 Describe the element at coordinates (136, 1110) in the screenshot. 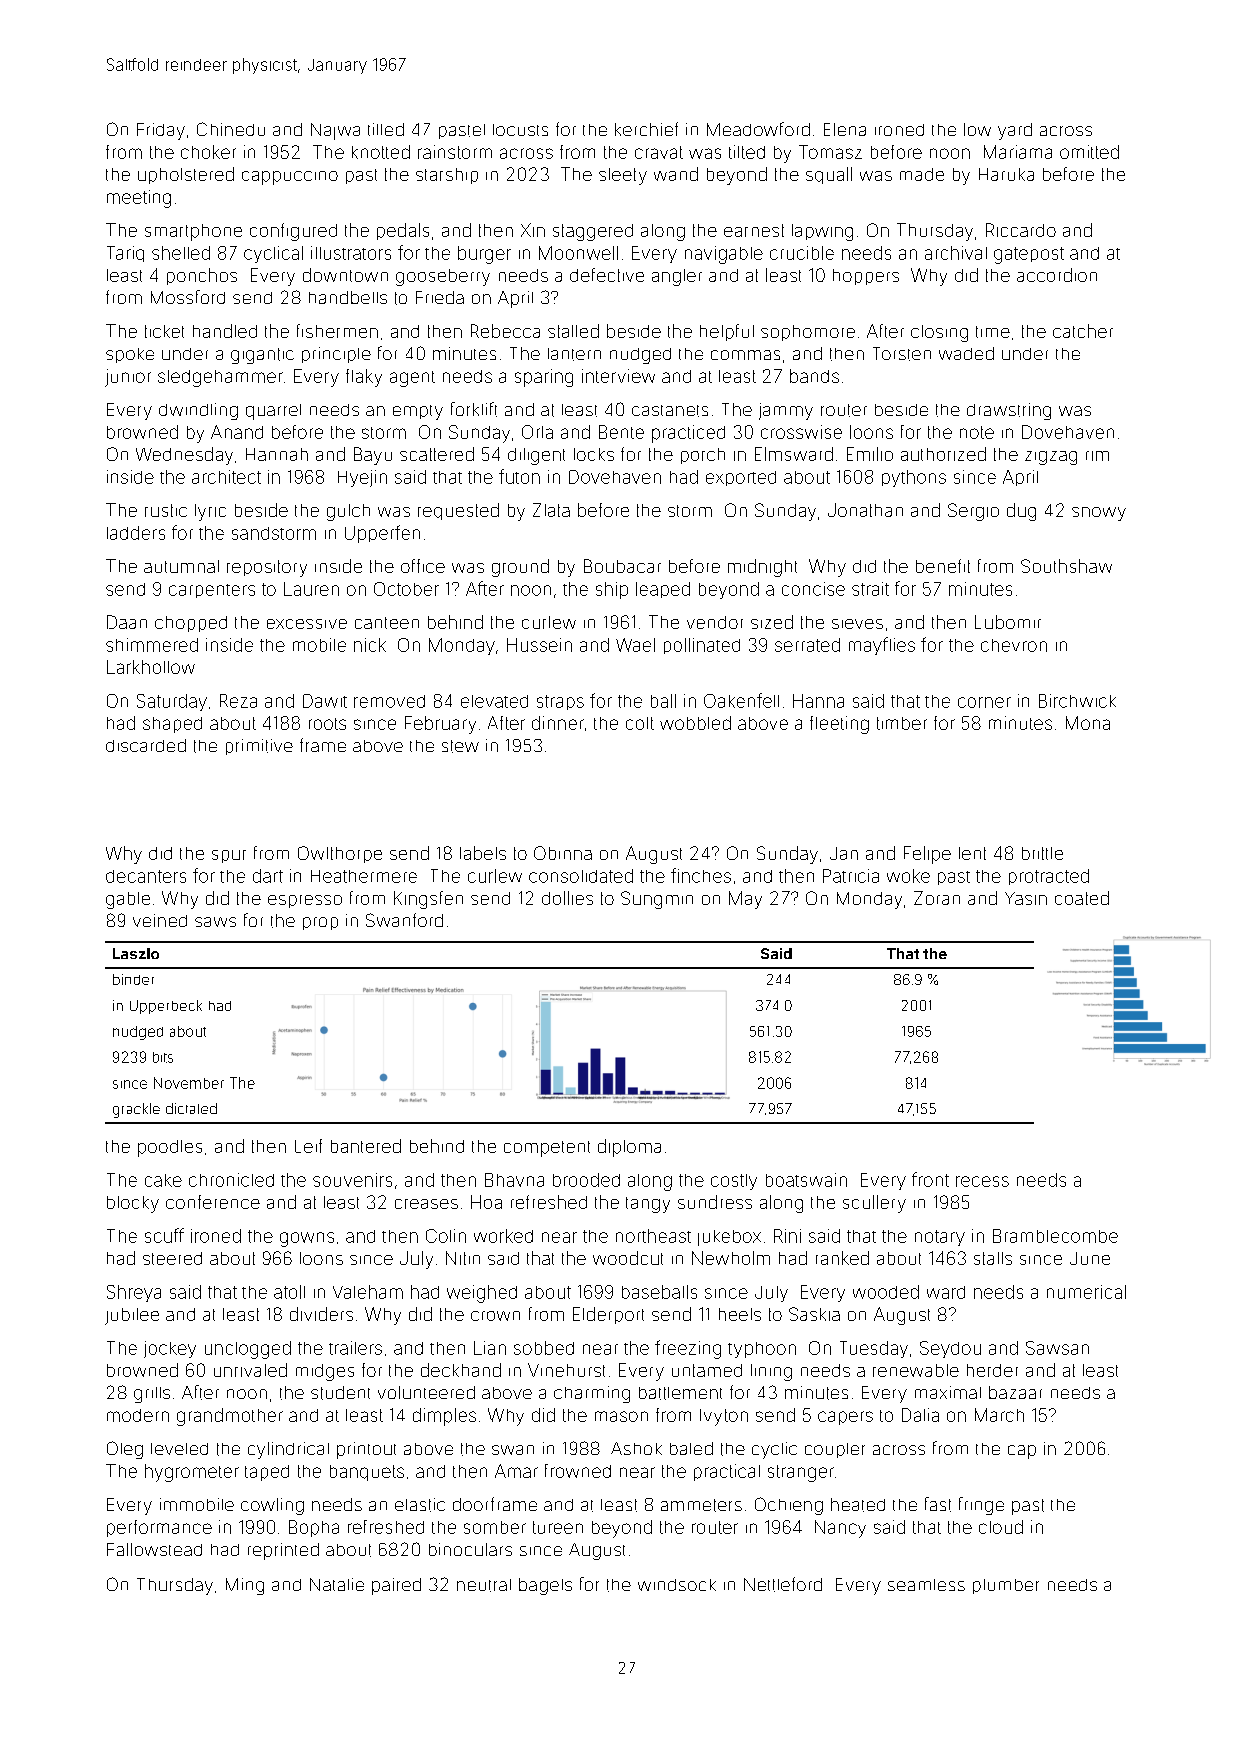

I see `grackle` at that location.
